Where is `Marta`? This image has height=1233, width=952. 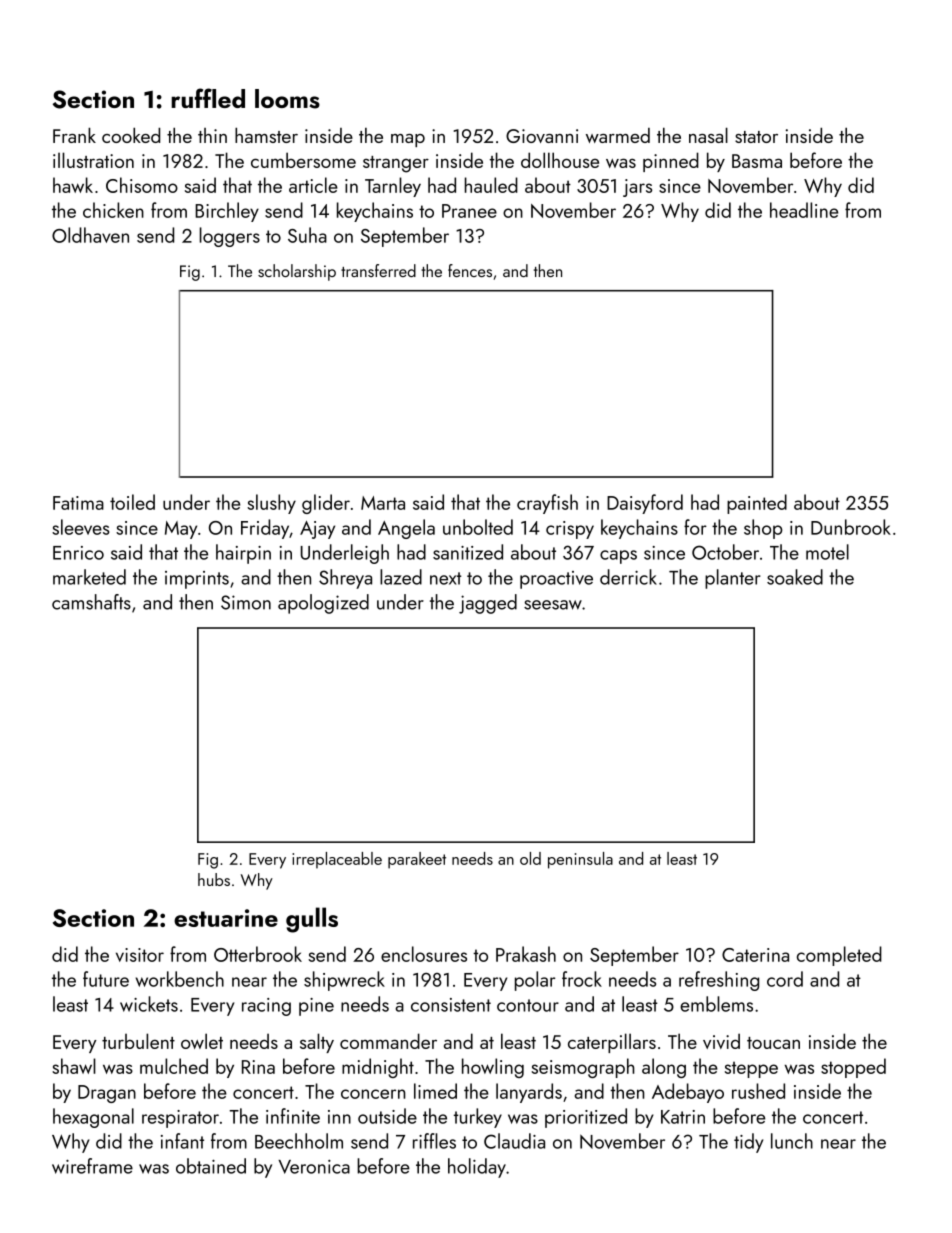 Marta is located at coordinates (383, 503).
